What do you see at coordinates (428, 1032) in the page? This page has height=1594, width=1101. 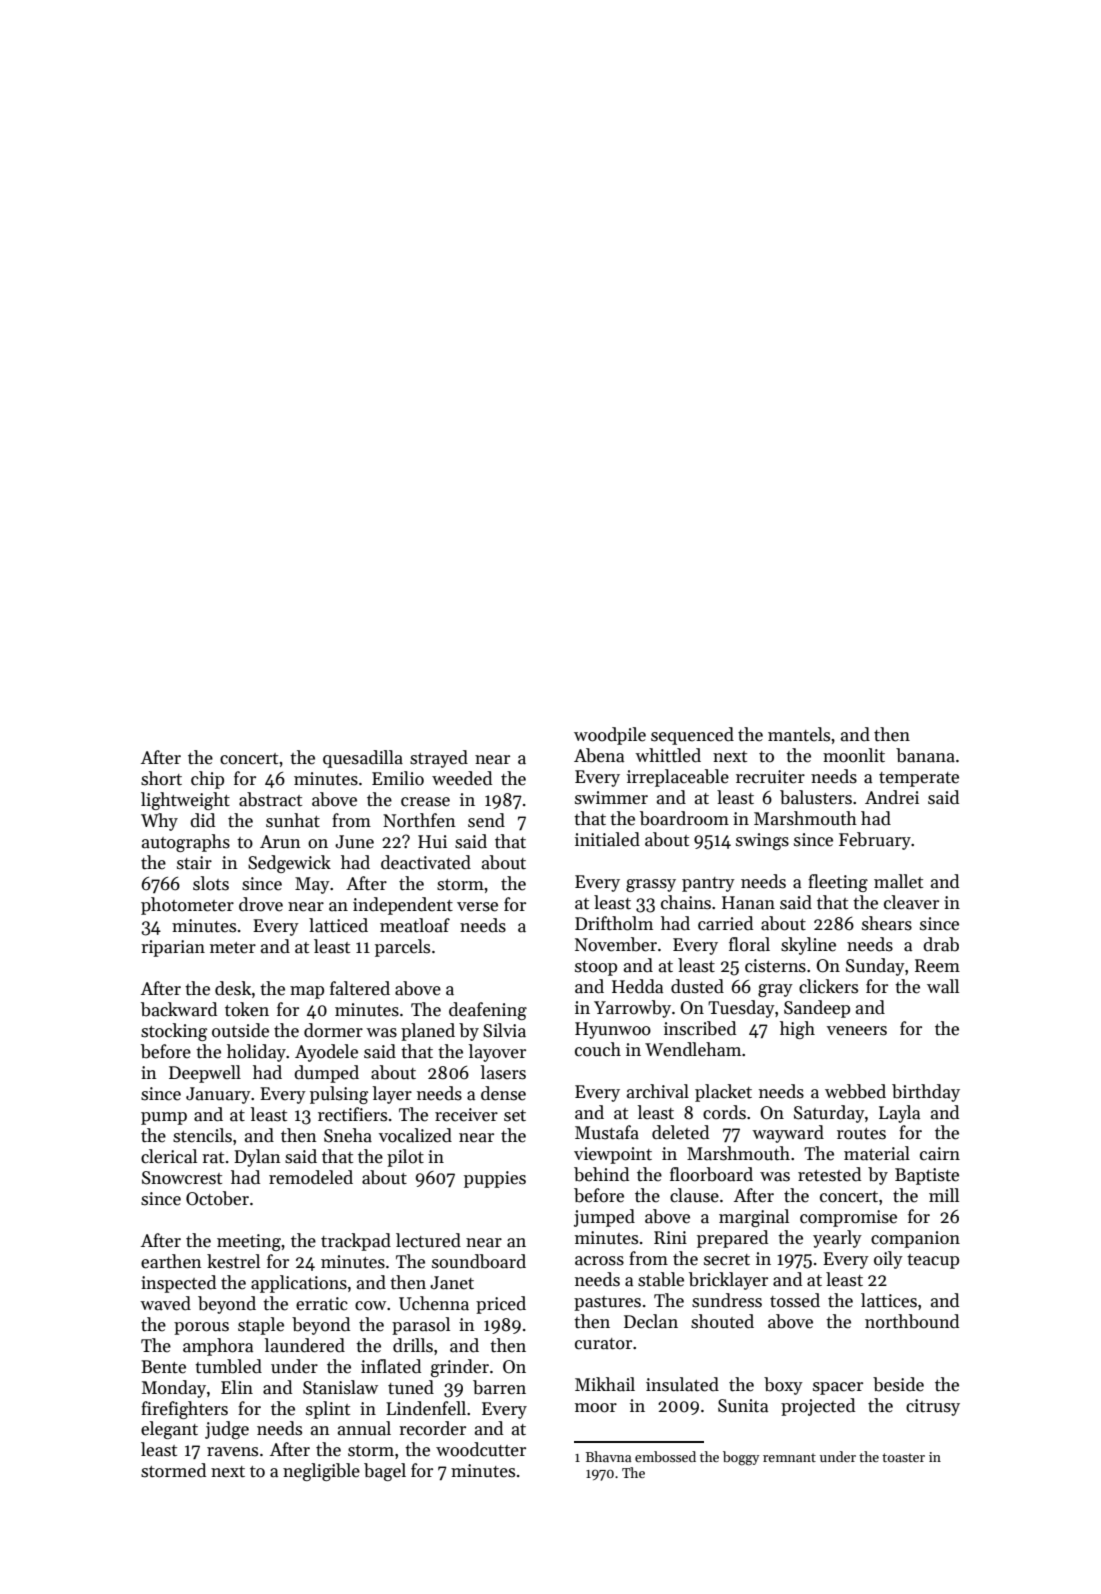 I see `planed` at bounding box center [428, 1032].
